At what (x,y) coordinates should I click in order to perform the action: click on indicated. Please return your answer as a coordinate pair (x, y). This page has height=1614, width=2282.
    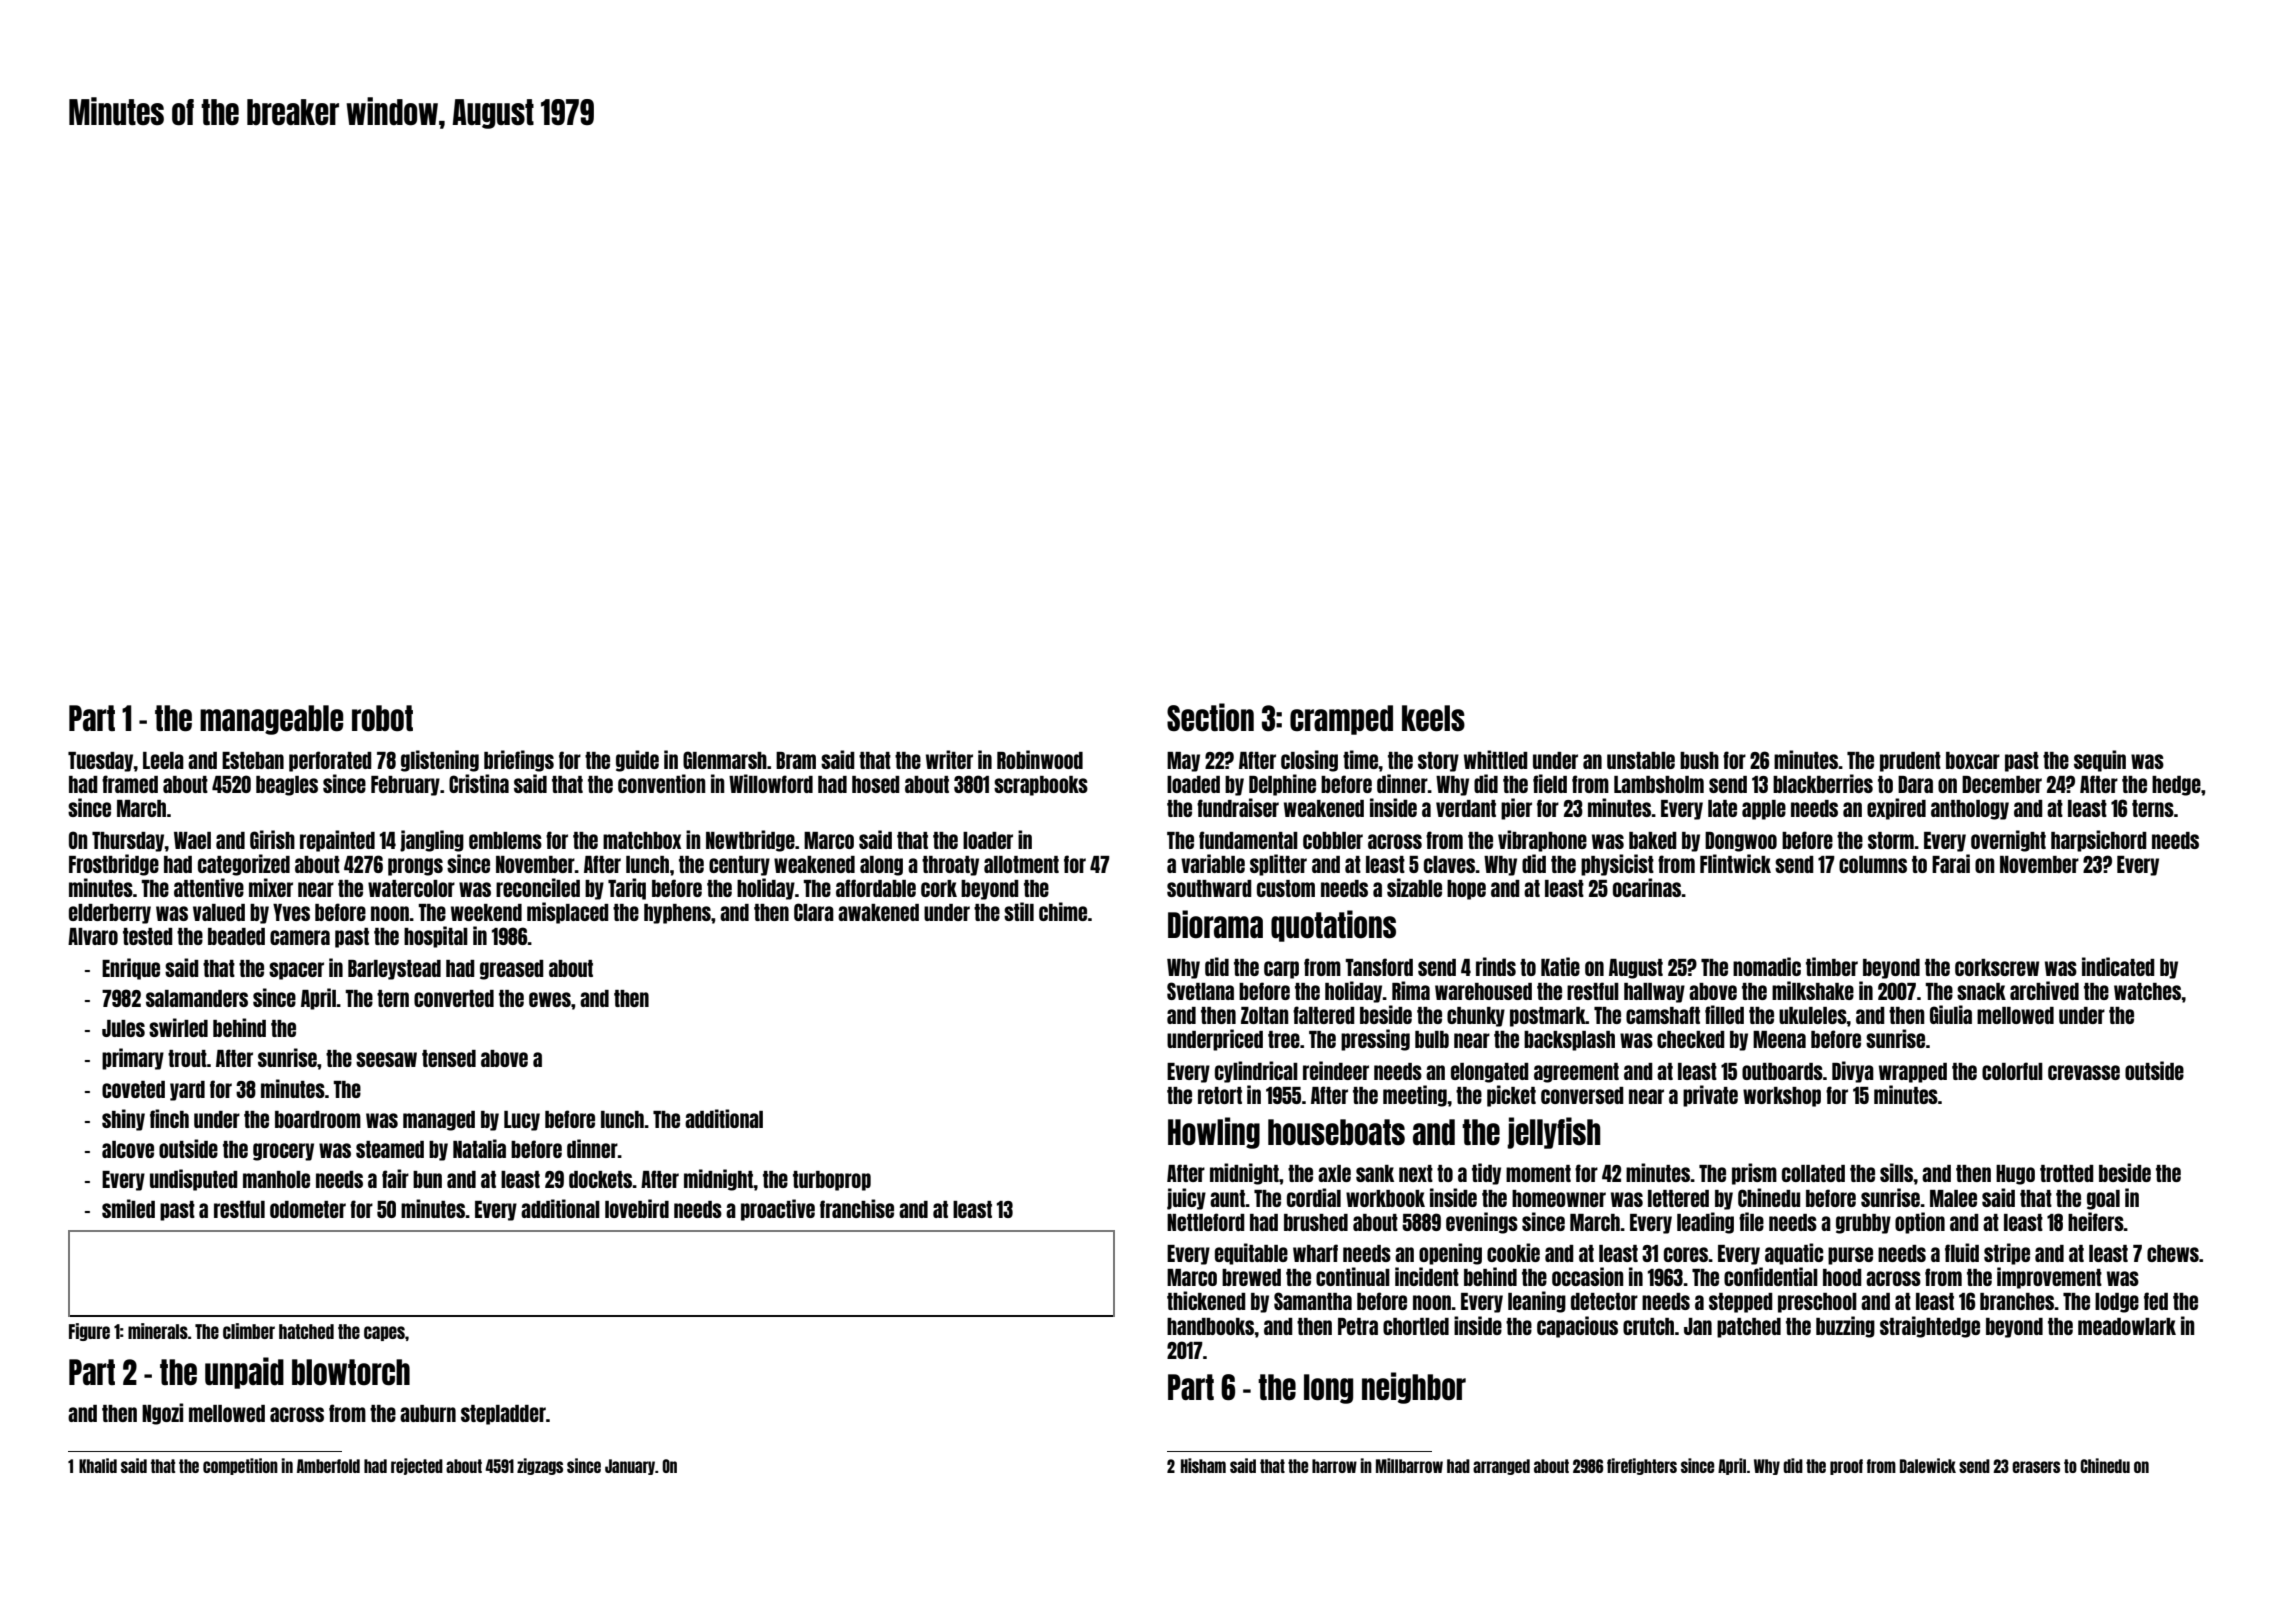
    Looking at the image, I should click on (2118, 966).
